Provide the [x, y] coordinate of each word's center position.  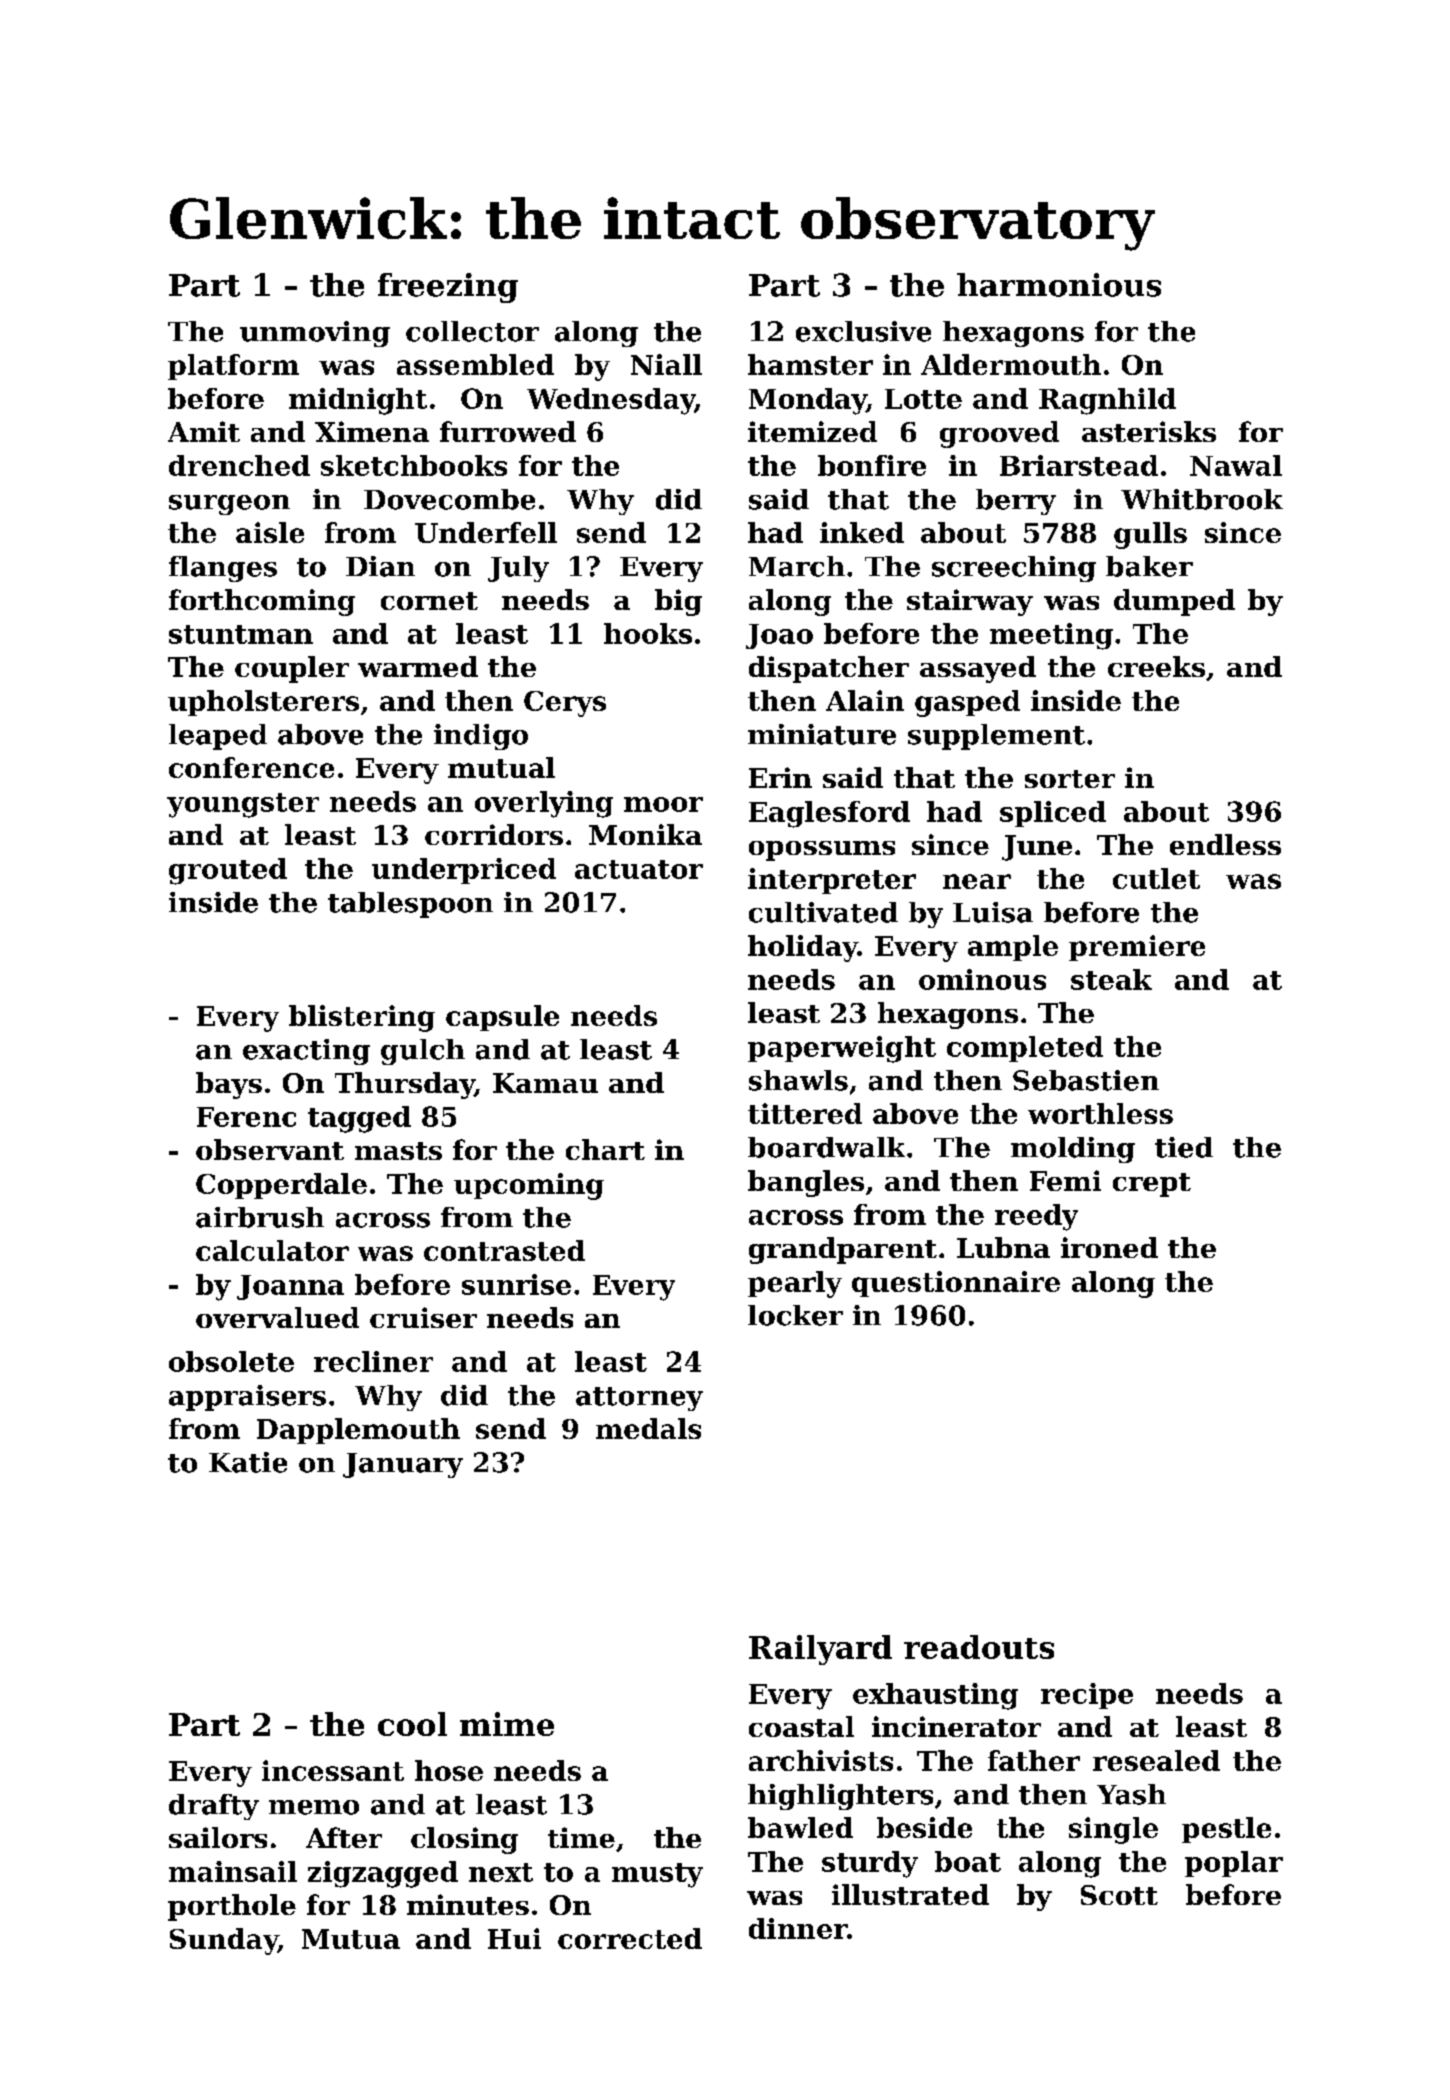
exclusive [863, 331]
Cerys [565, 704]
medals [648, 1428]
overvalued [277, 1317]
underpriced [464, 871]
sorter [1070, 779]
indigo [481, 737]
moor [663, 804]
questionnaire [956, 1284]
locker [795, 1315]
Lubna [1003, 1247]
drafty [214, 1807]
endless [1225, 844]
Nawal [1236, 465]
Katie [248, 1462]
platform [233, 367]
